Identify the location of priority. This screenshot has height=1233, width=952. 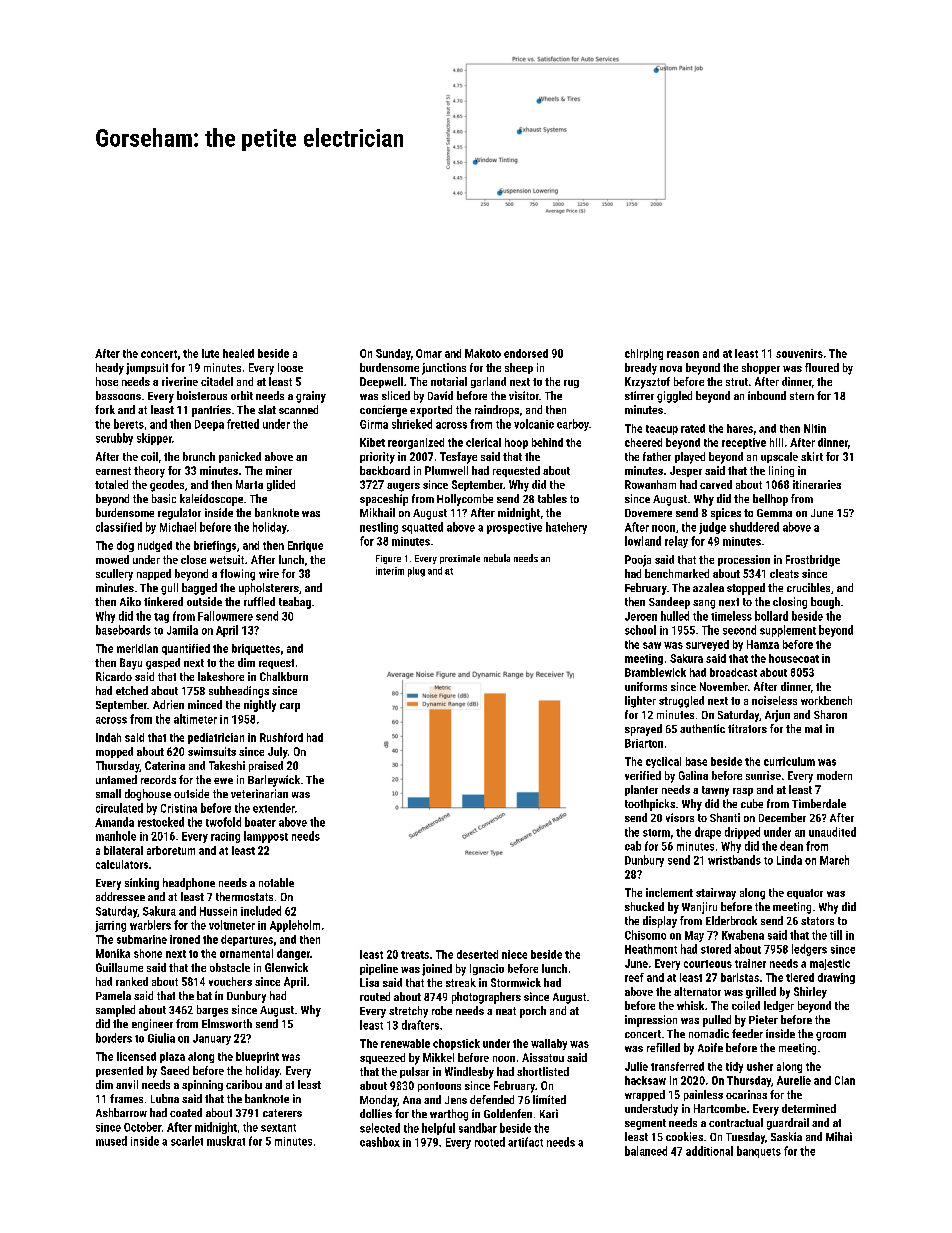
(377, 458).
